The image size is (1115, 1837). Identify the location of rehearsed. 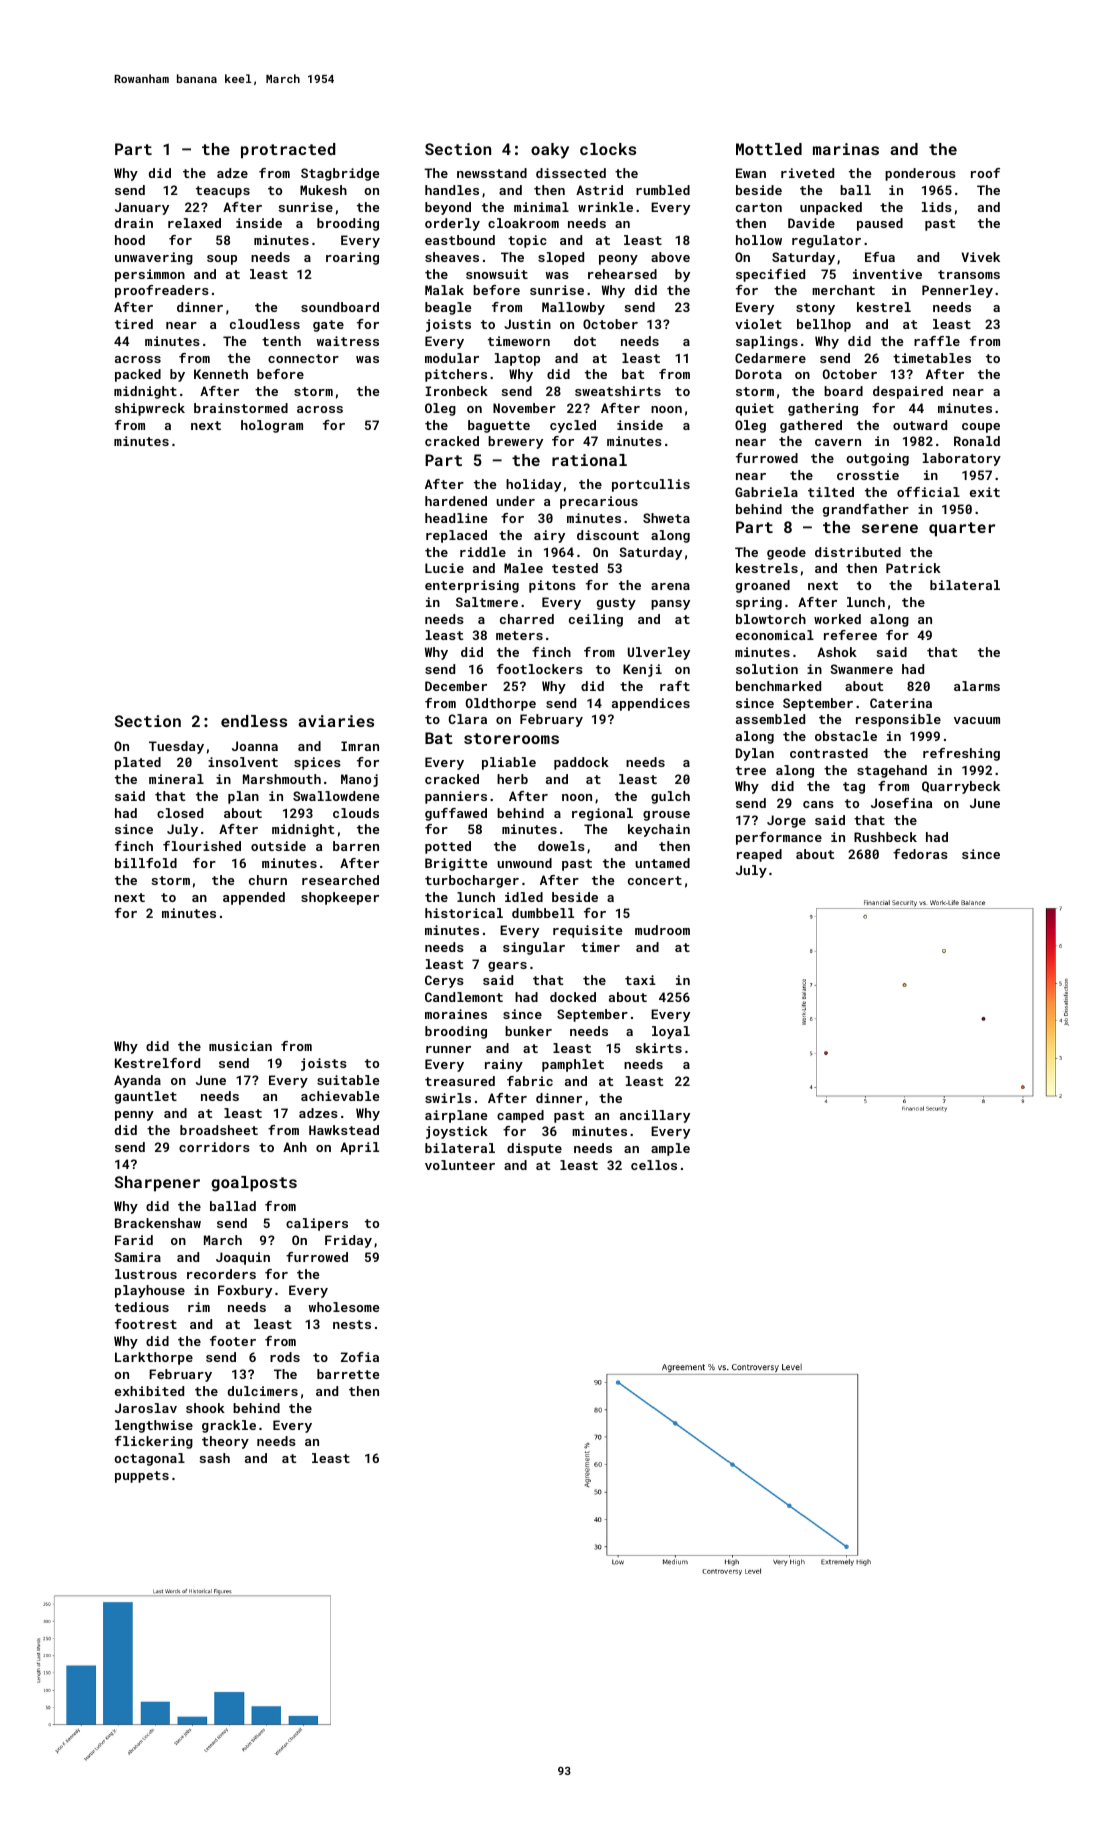
(622, 274).
